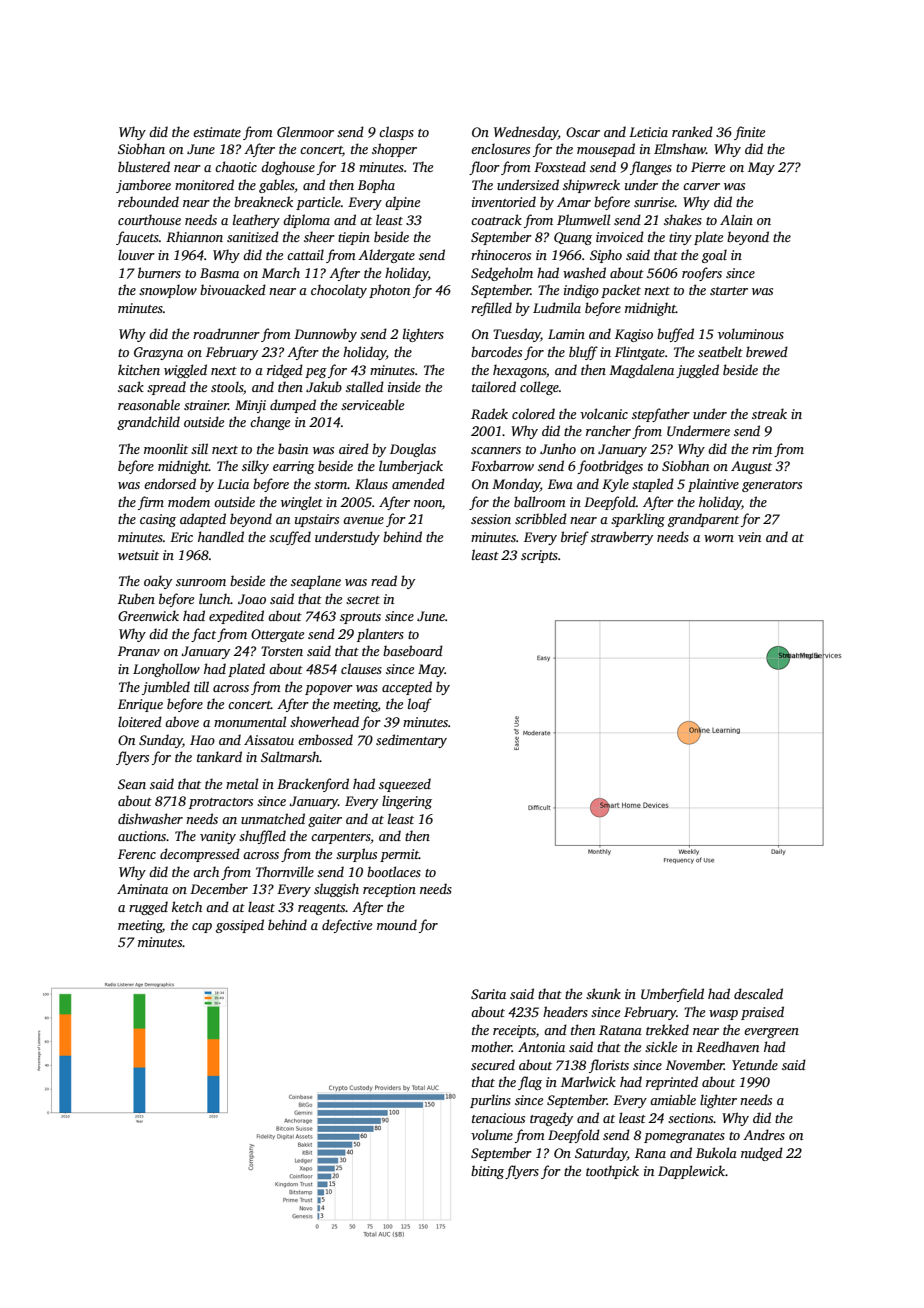 The width and height of the page is (924, 1308). Describe the element at coordinates (202, 928) in the page. I see `cap` at that location.
